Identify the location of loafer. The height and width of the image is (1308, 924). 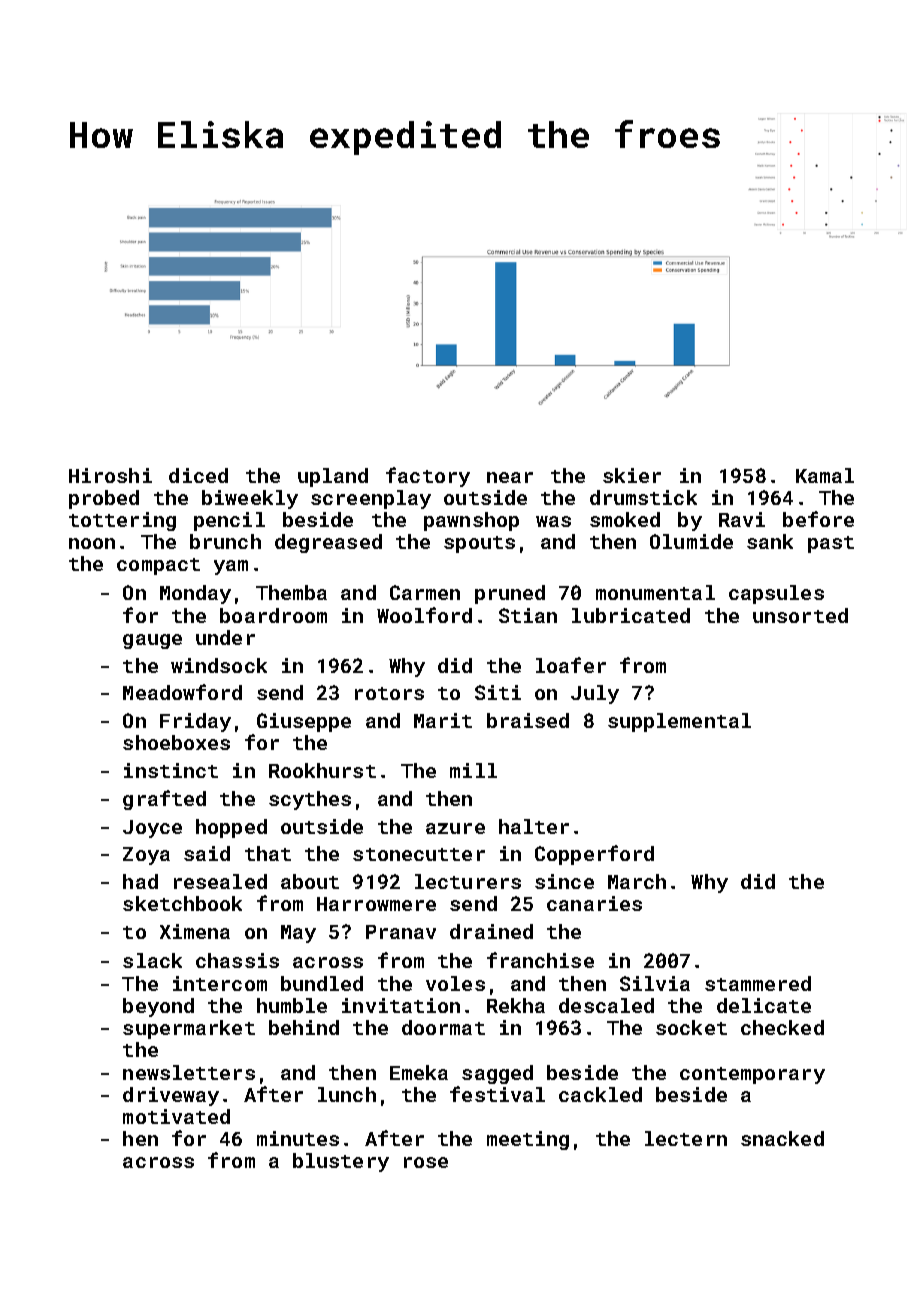
(571, 665).
